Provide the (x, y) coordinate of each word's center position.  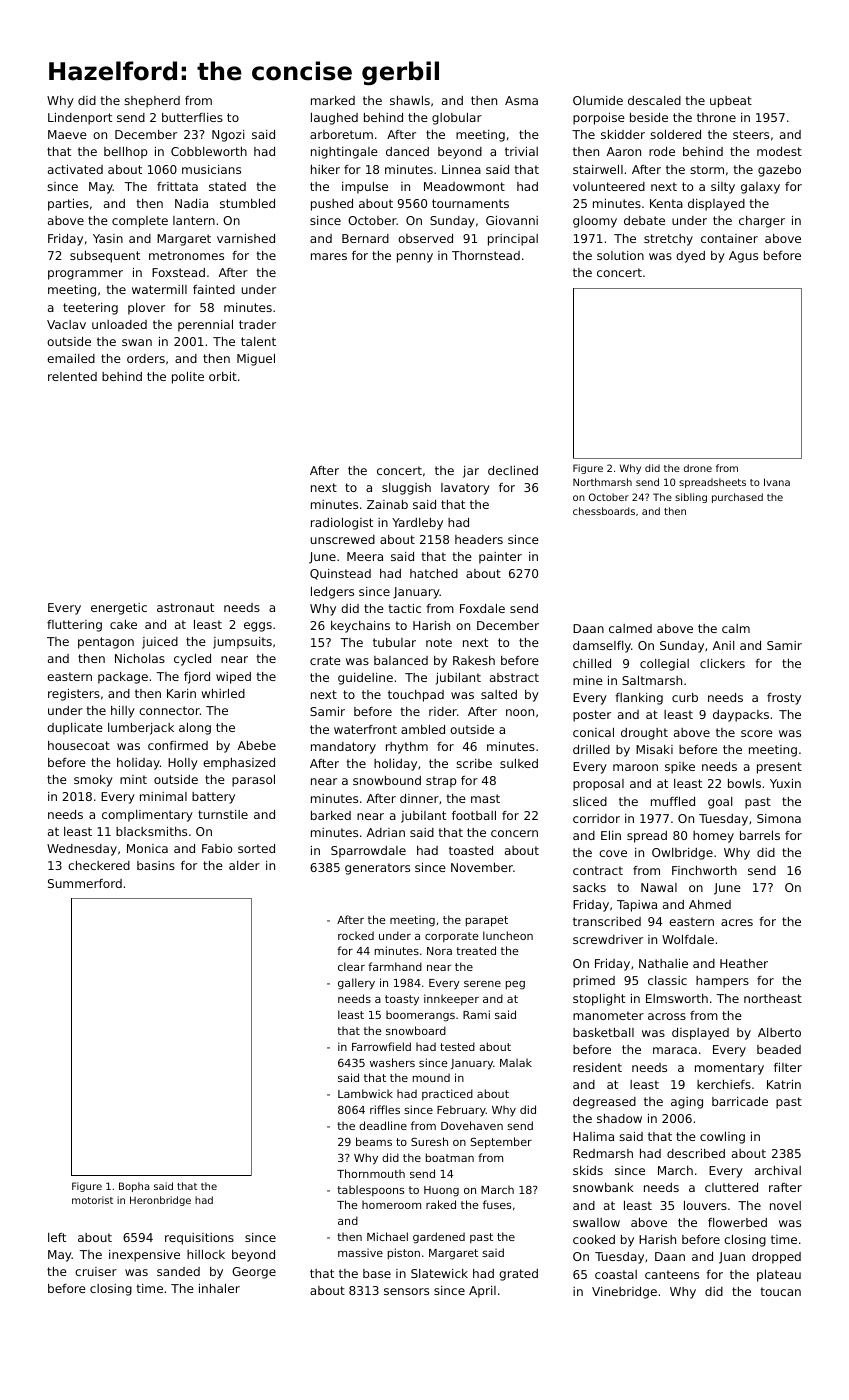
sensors (406, 1291)
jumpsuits (242, 643)
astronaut (185, 607)
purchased (737, 498)
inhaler (219, 1288)
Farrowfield (381, 1046)
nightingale (344, 153)
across (667, 1016)
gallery (356, 984)
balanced (401, 660)
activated (75, 169)
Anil (723, 645)
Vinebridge (624, 1293)
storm (707, 169)
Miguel (256, 360)
